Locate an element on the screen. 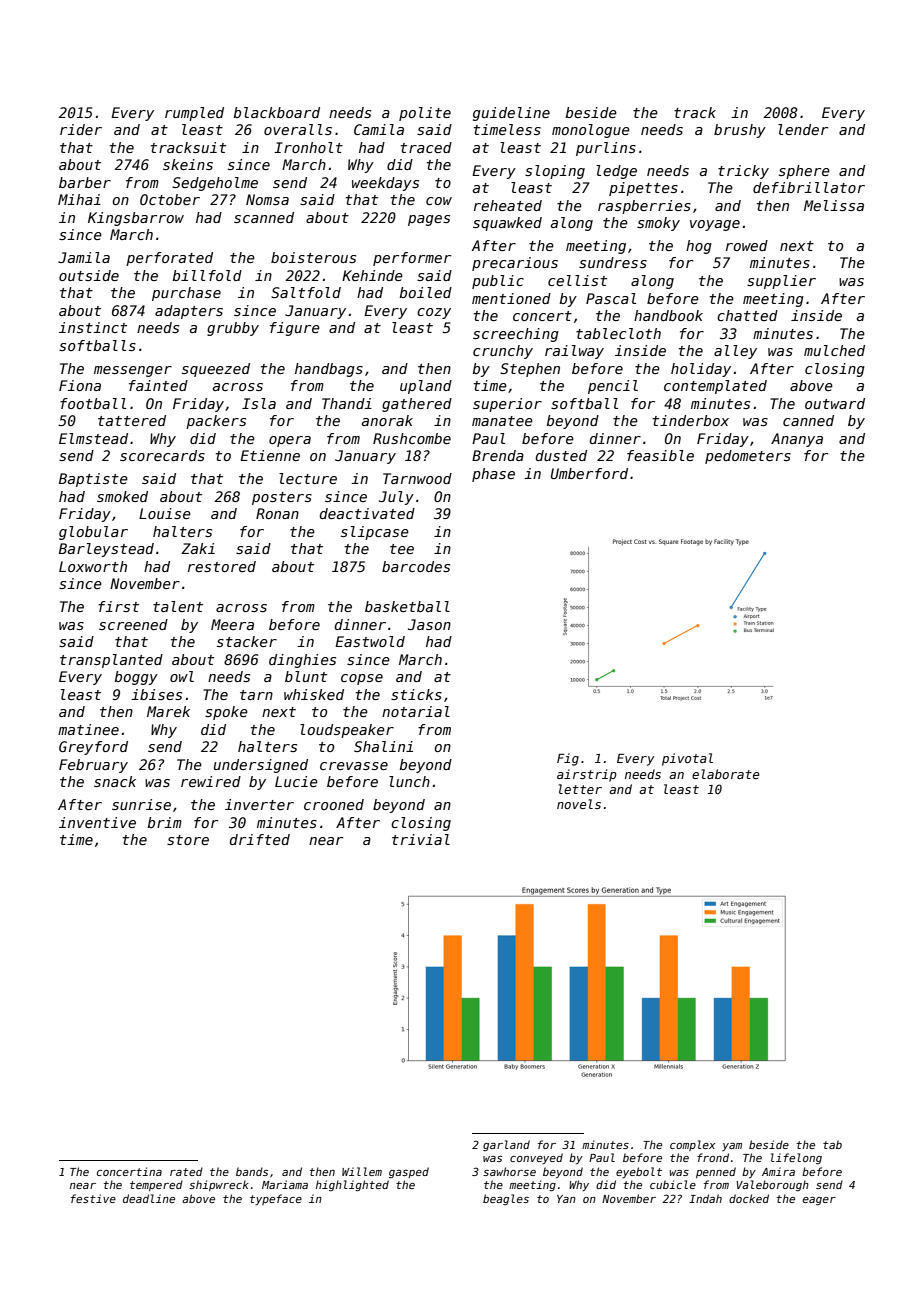  yam is located at coordinates (732, 1147).
